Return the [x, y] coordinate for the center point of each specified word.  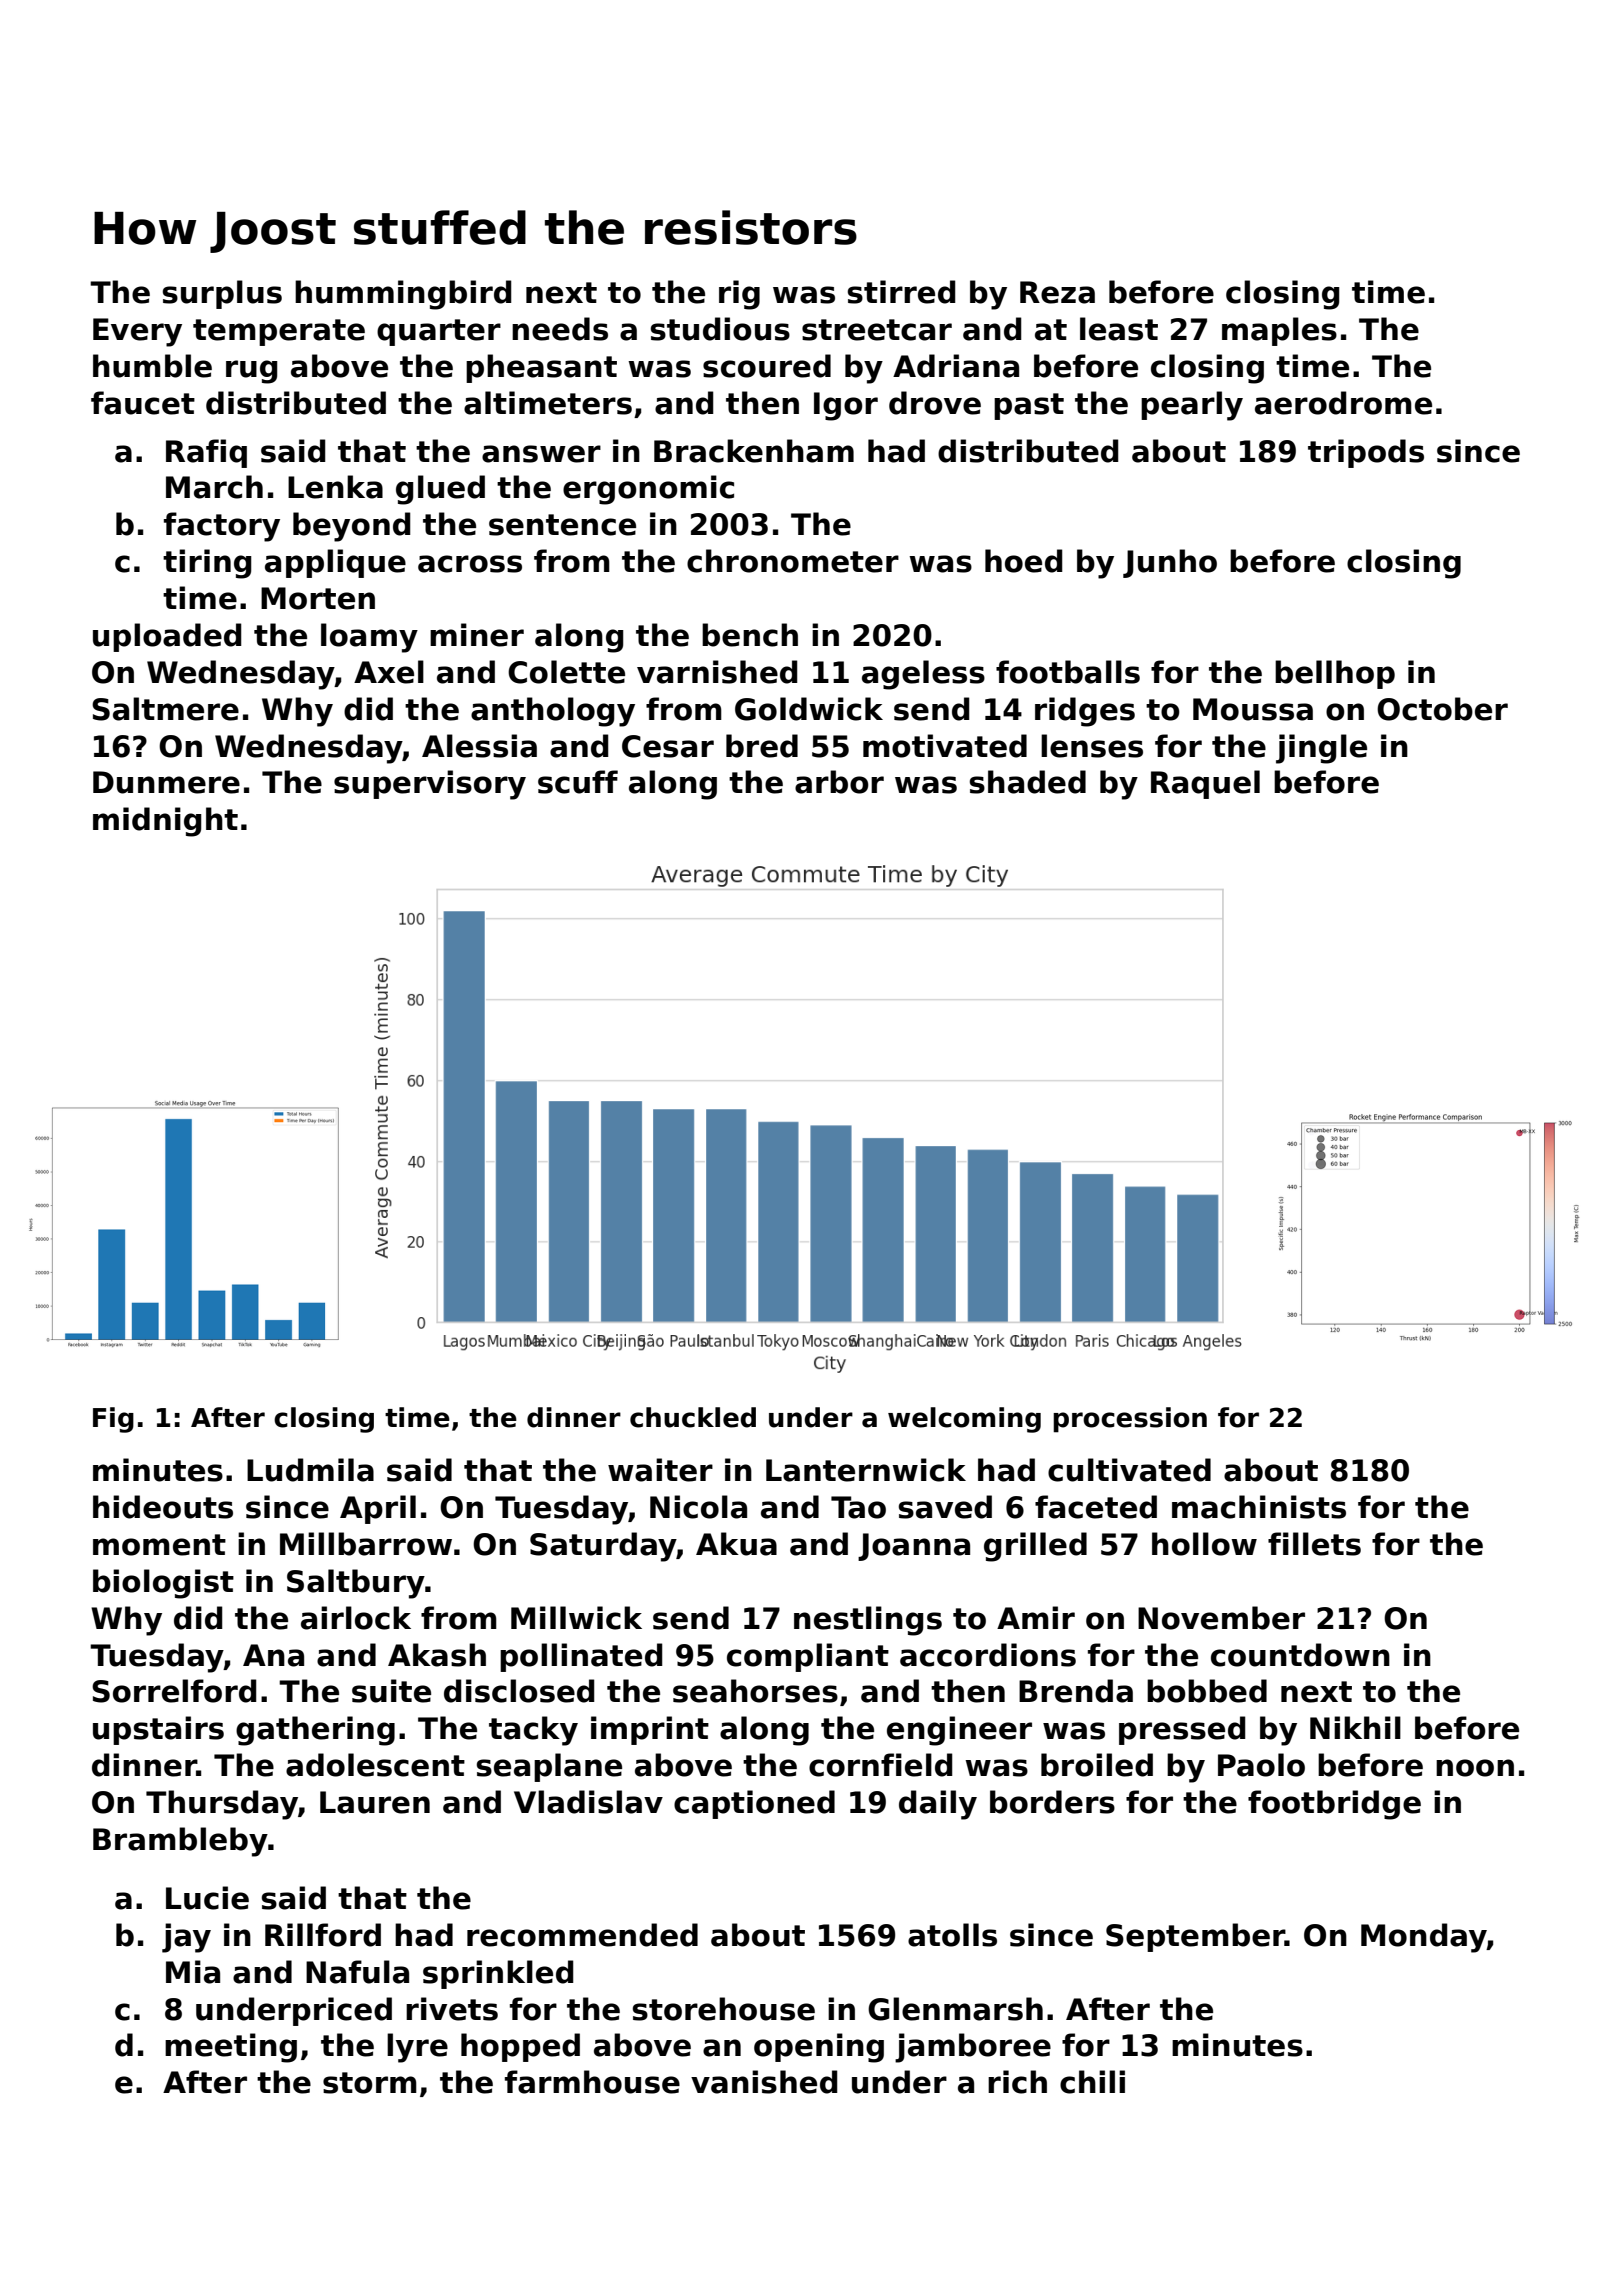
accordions [988, 1655]
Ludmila [310, 1470]
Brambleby [180, 1842]
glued [440, 490]
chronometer [793, 561]
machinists [1259, 1507]
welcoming [964, 1420]
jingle [1321, 749]
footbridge [1334, 1805]
